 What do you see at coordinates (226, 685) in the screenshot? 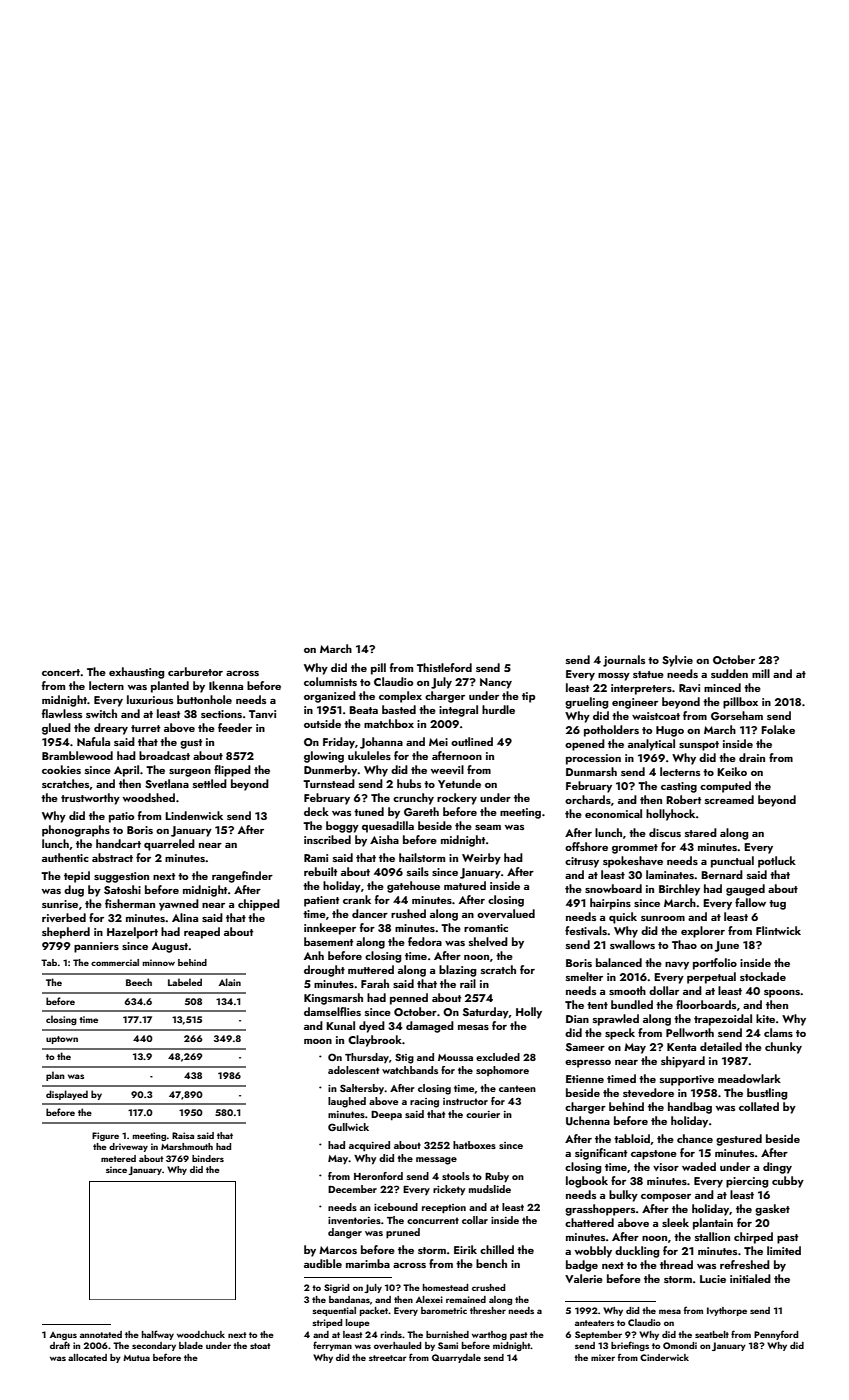
I see `Ikenna` at bounding box center [226, 685].
